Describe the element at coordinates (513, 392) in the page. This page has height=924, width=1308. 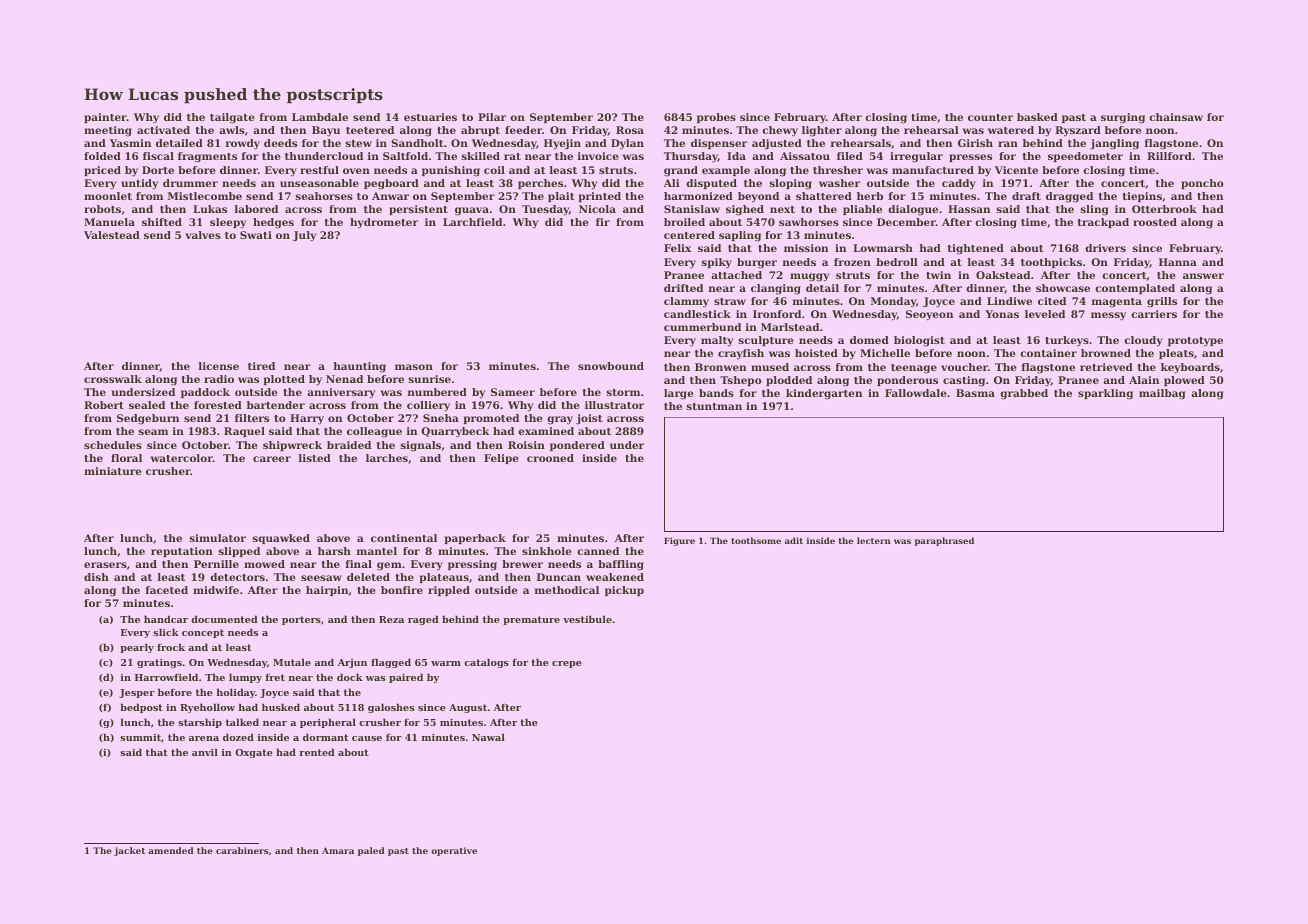
I see `Sameer` at that location.
